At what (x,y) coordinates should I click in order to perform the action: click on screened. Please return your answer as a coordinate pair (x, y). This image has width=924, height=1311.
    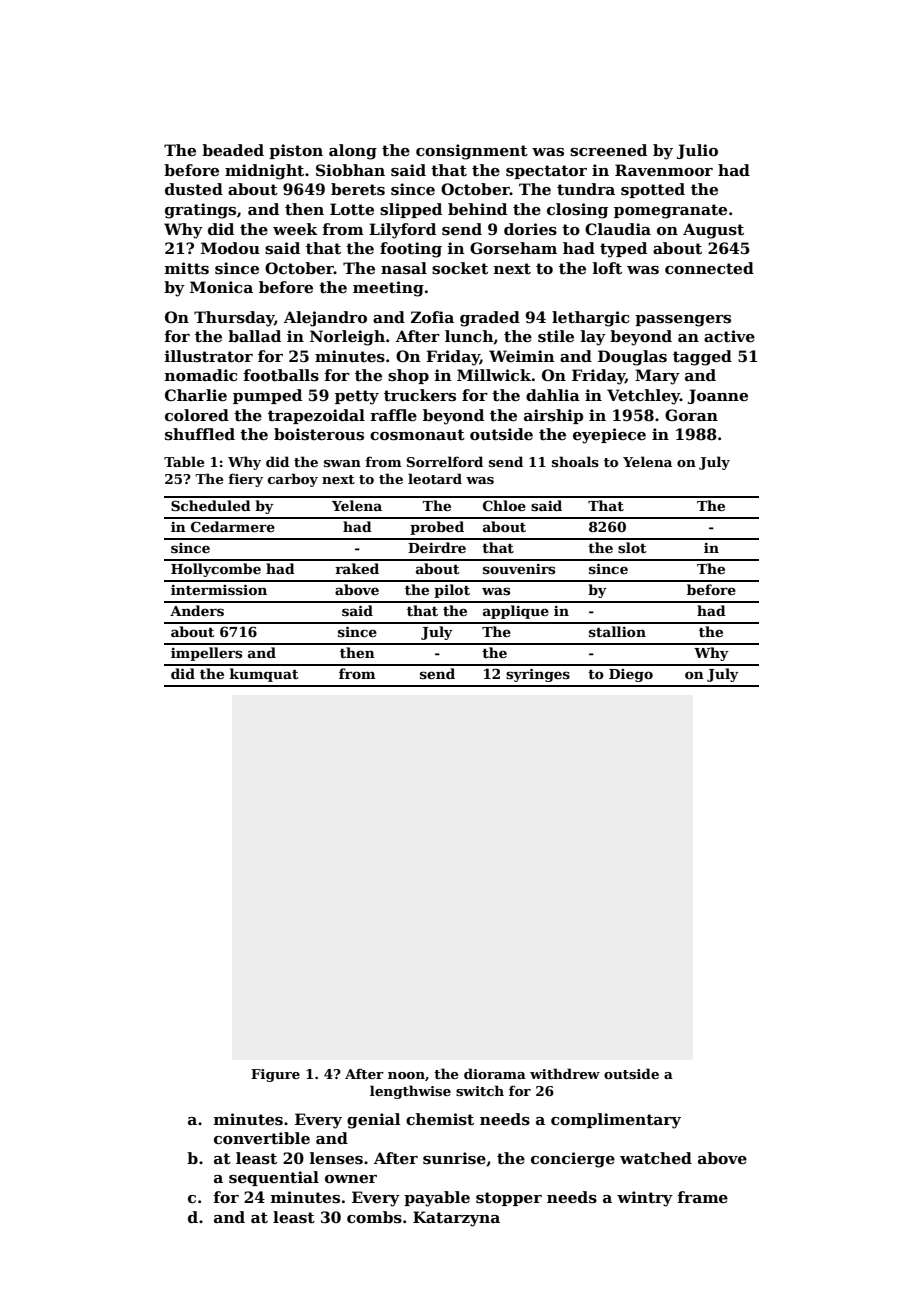
    Looking at the image, I should click on (608, 150).
